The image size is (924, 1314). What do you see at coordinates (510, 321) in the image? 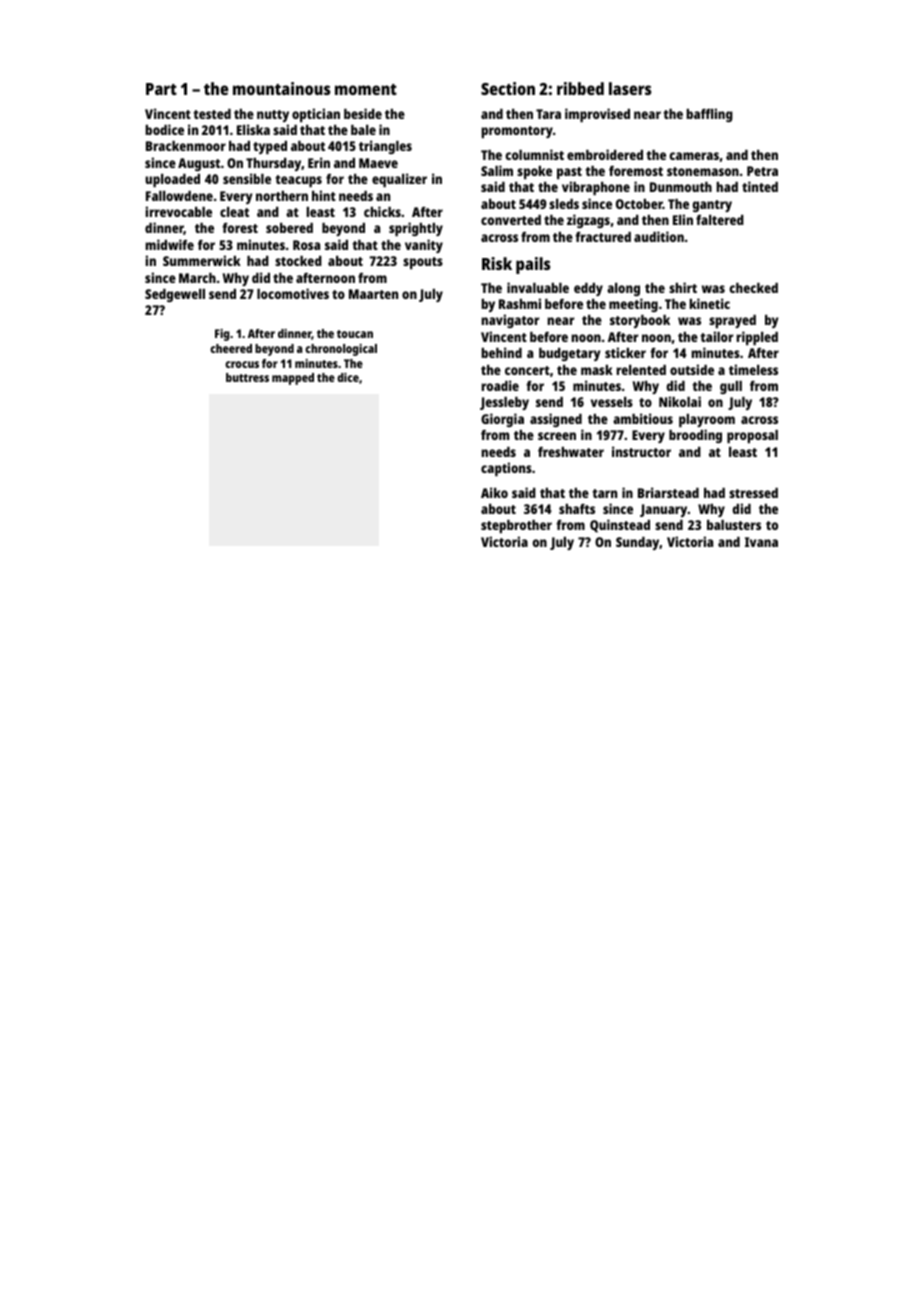
I see `navigator` at bounding box center [510, 321].
